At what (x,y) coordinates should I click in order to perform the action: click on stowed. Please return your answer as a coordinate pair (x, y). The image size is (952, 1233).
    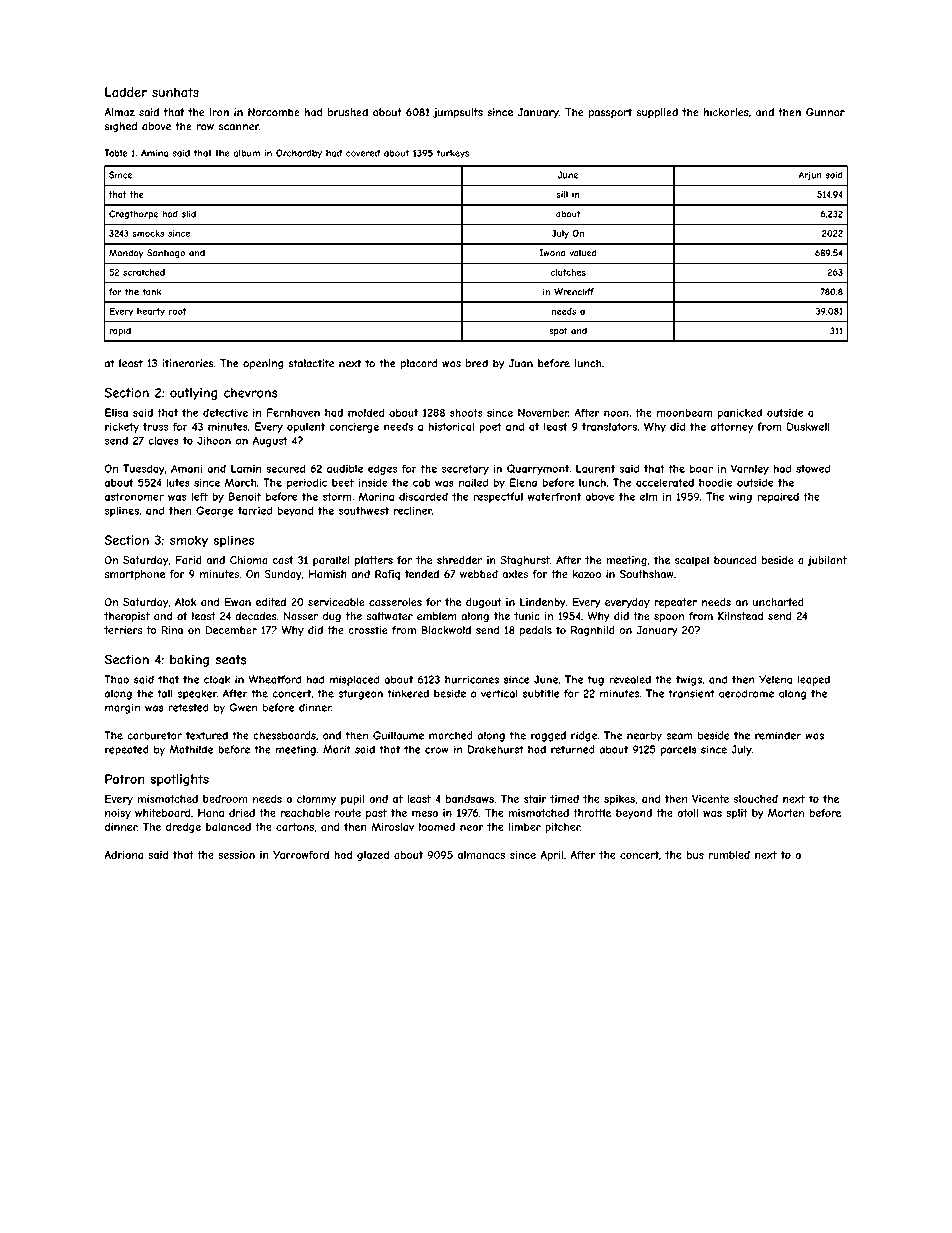
    Looking at the image, I should click on (813, 468).
